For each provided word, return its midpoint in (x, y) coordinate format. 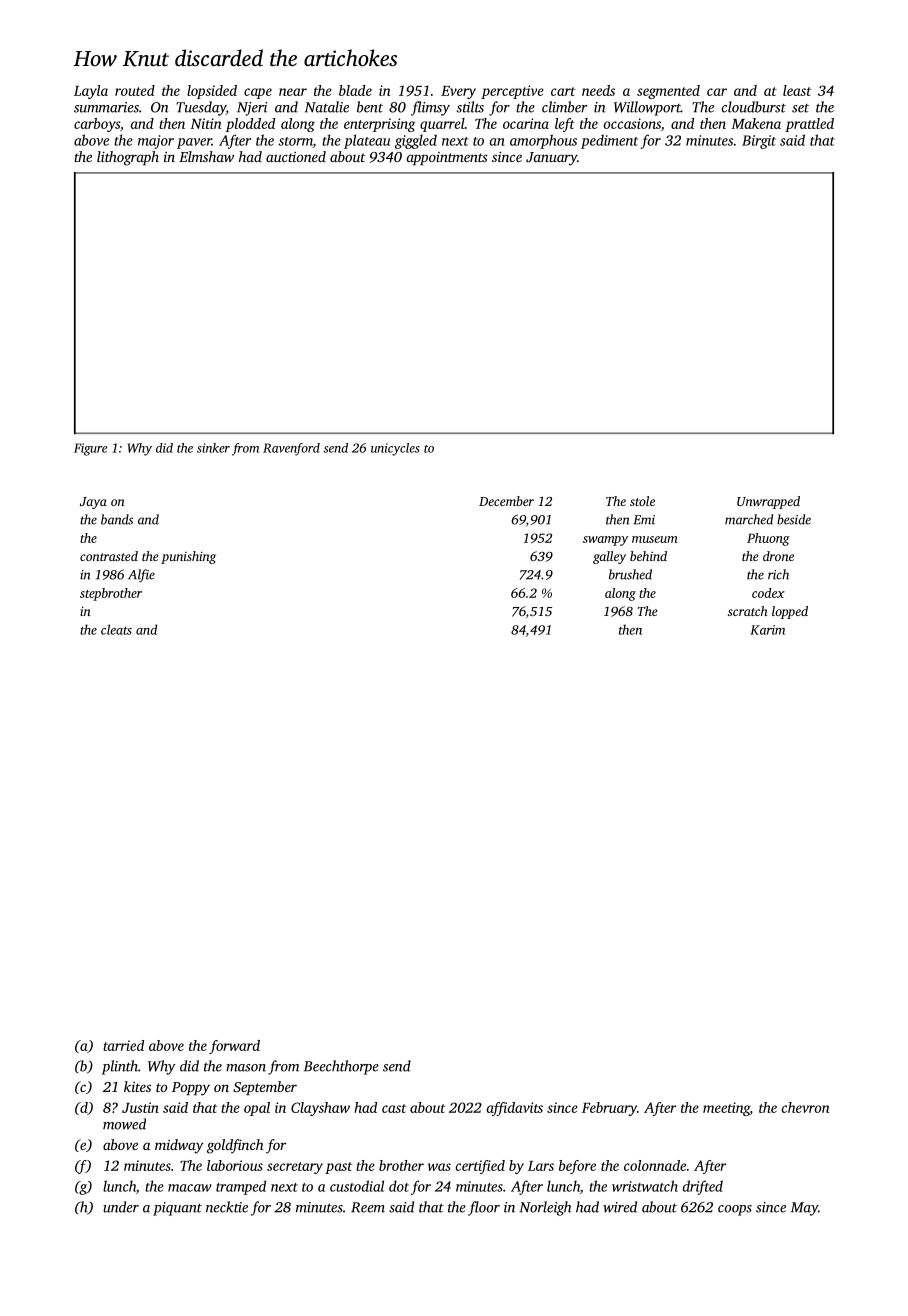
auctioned (296, 156)
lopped (790, 612)
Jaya (93, 503)
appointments (447, 158)
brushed (630, 574)
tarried (123, 1045)
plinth (120, 1067)
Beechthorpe (341, 1067)
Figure (90, 449)
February (609, 1109)
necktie (227, 1207)
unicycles (395, 449)
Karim (767, 630)
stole (642, 501)
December (506, 501)
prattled (809, 125)
